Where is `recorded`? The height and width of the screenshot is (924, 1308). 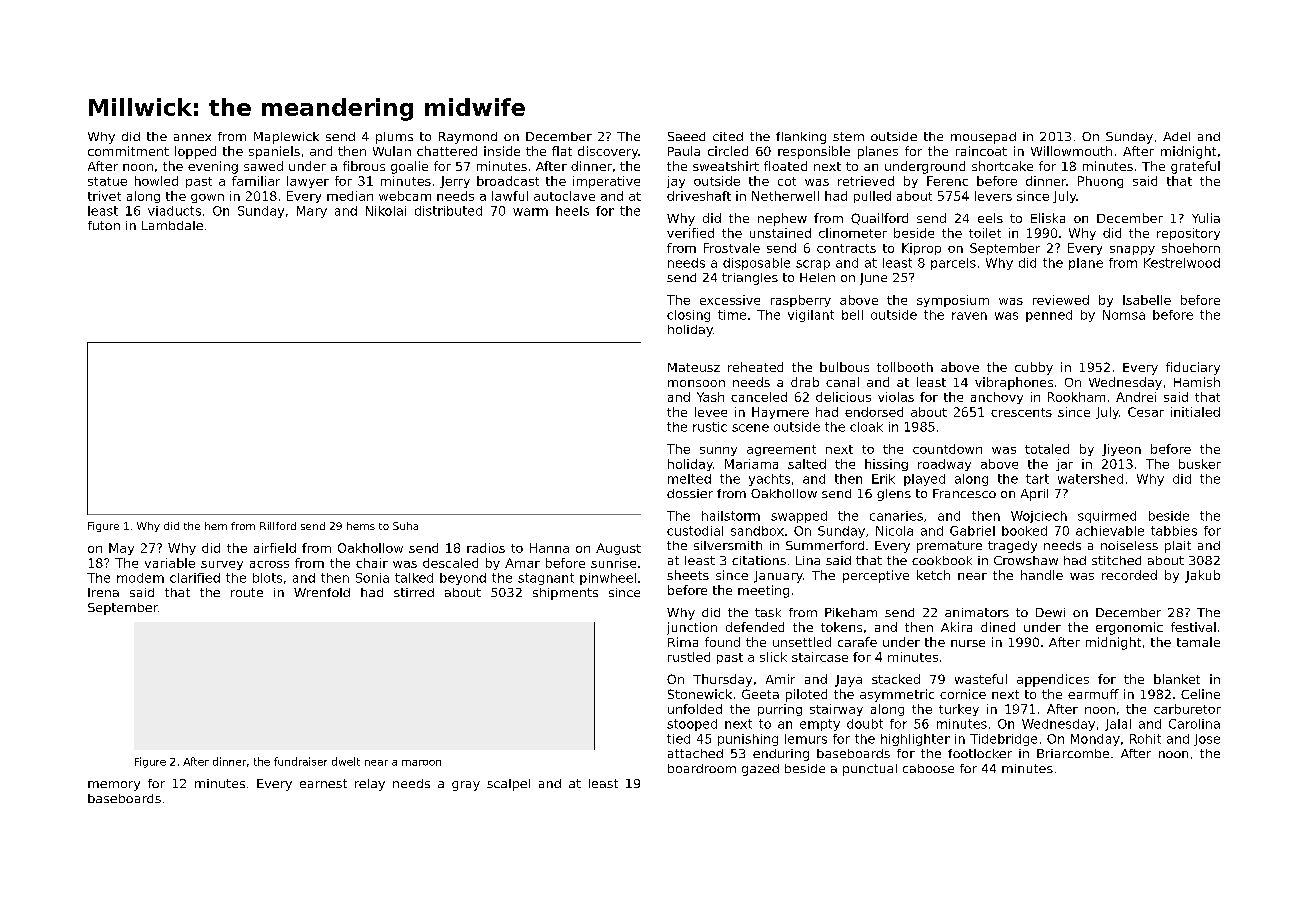 recorded is located at coordinates (1129, 575).
